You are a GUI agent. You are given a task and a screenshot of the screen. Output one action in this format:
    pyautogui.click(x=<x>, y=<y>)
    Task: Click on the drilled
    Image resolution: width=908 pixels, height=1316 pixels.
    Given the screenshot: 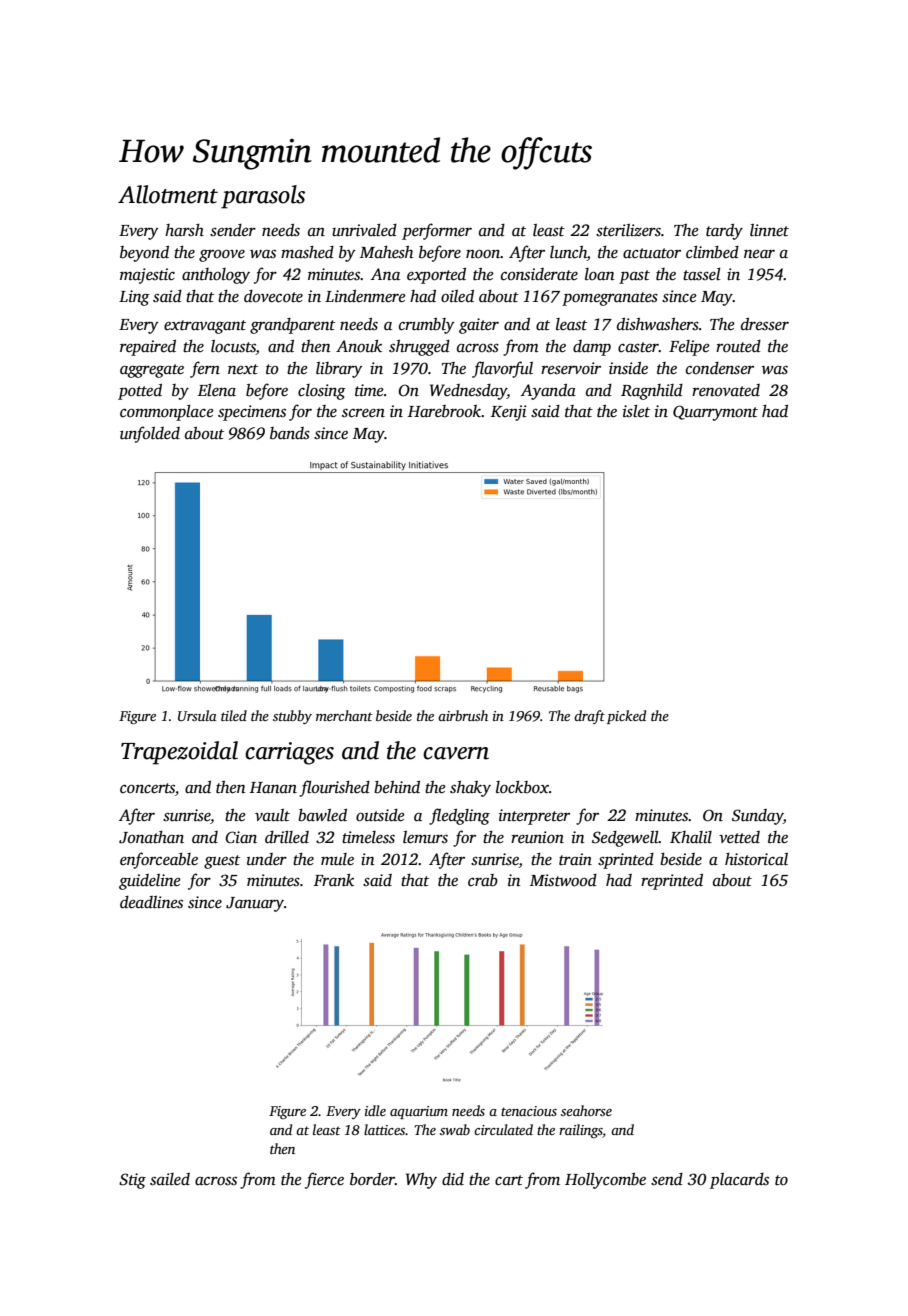 What is the action you would take?
    pyautogui.click(x=287, y=837)
